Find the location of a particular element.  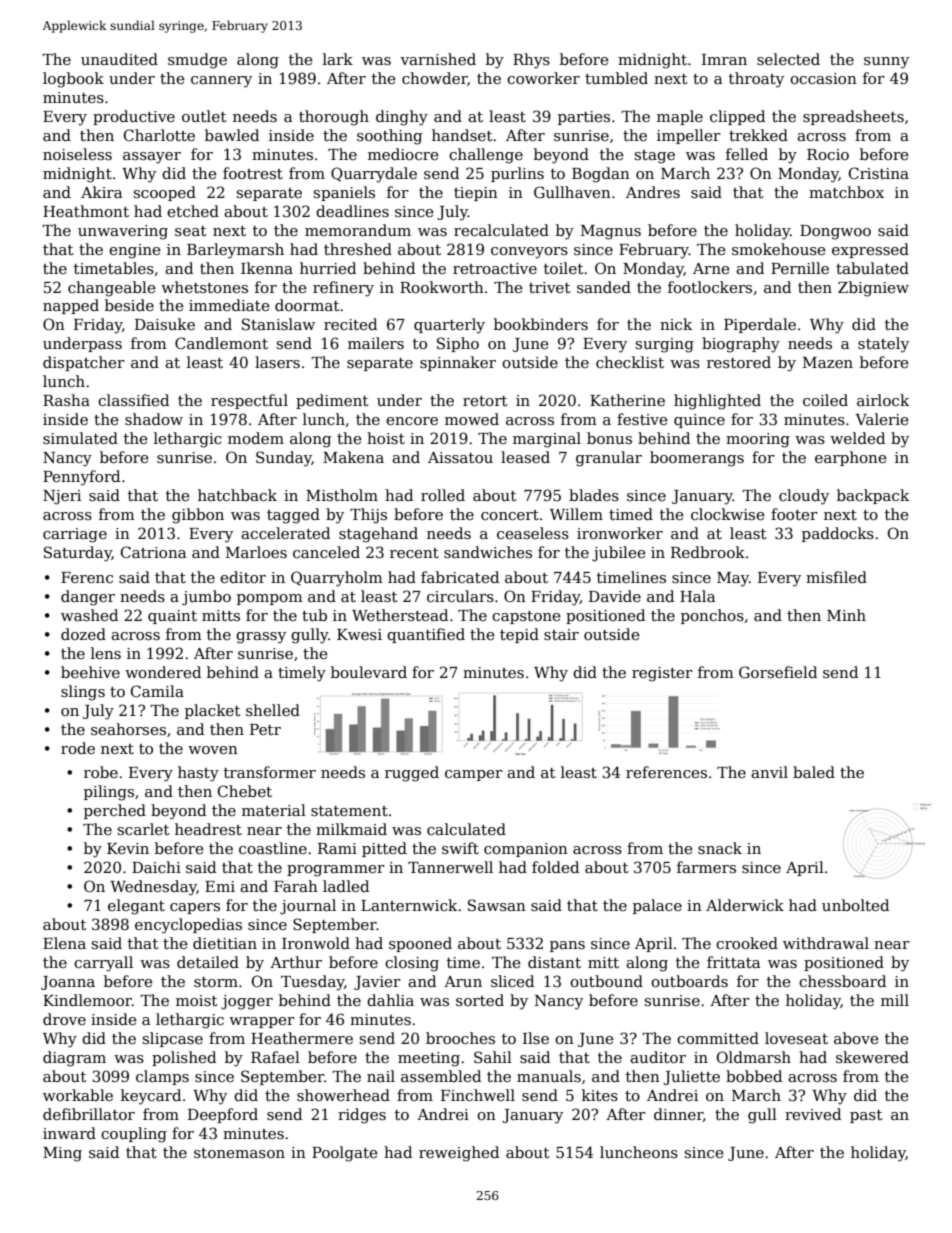

inward is located at coordinates (69, 1133).
